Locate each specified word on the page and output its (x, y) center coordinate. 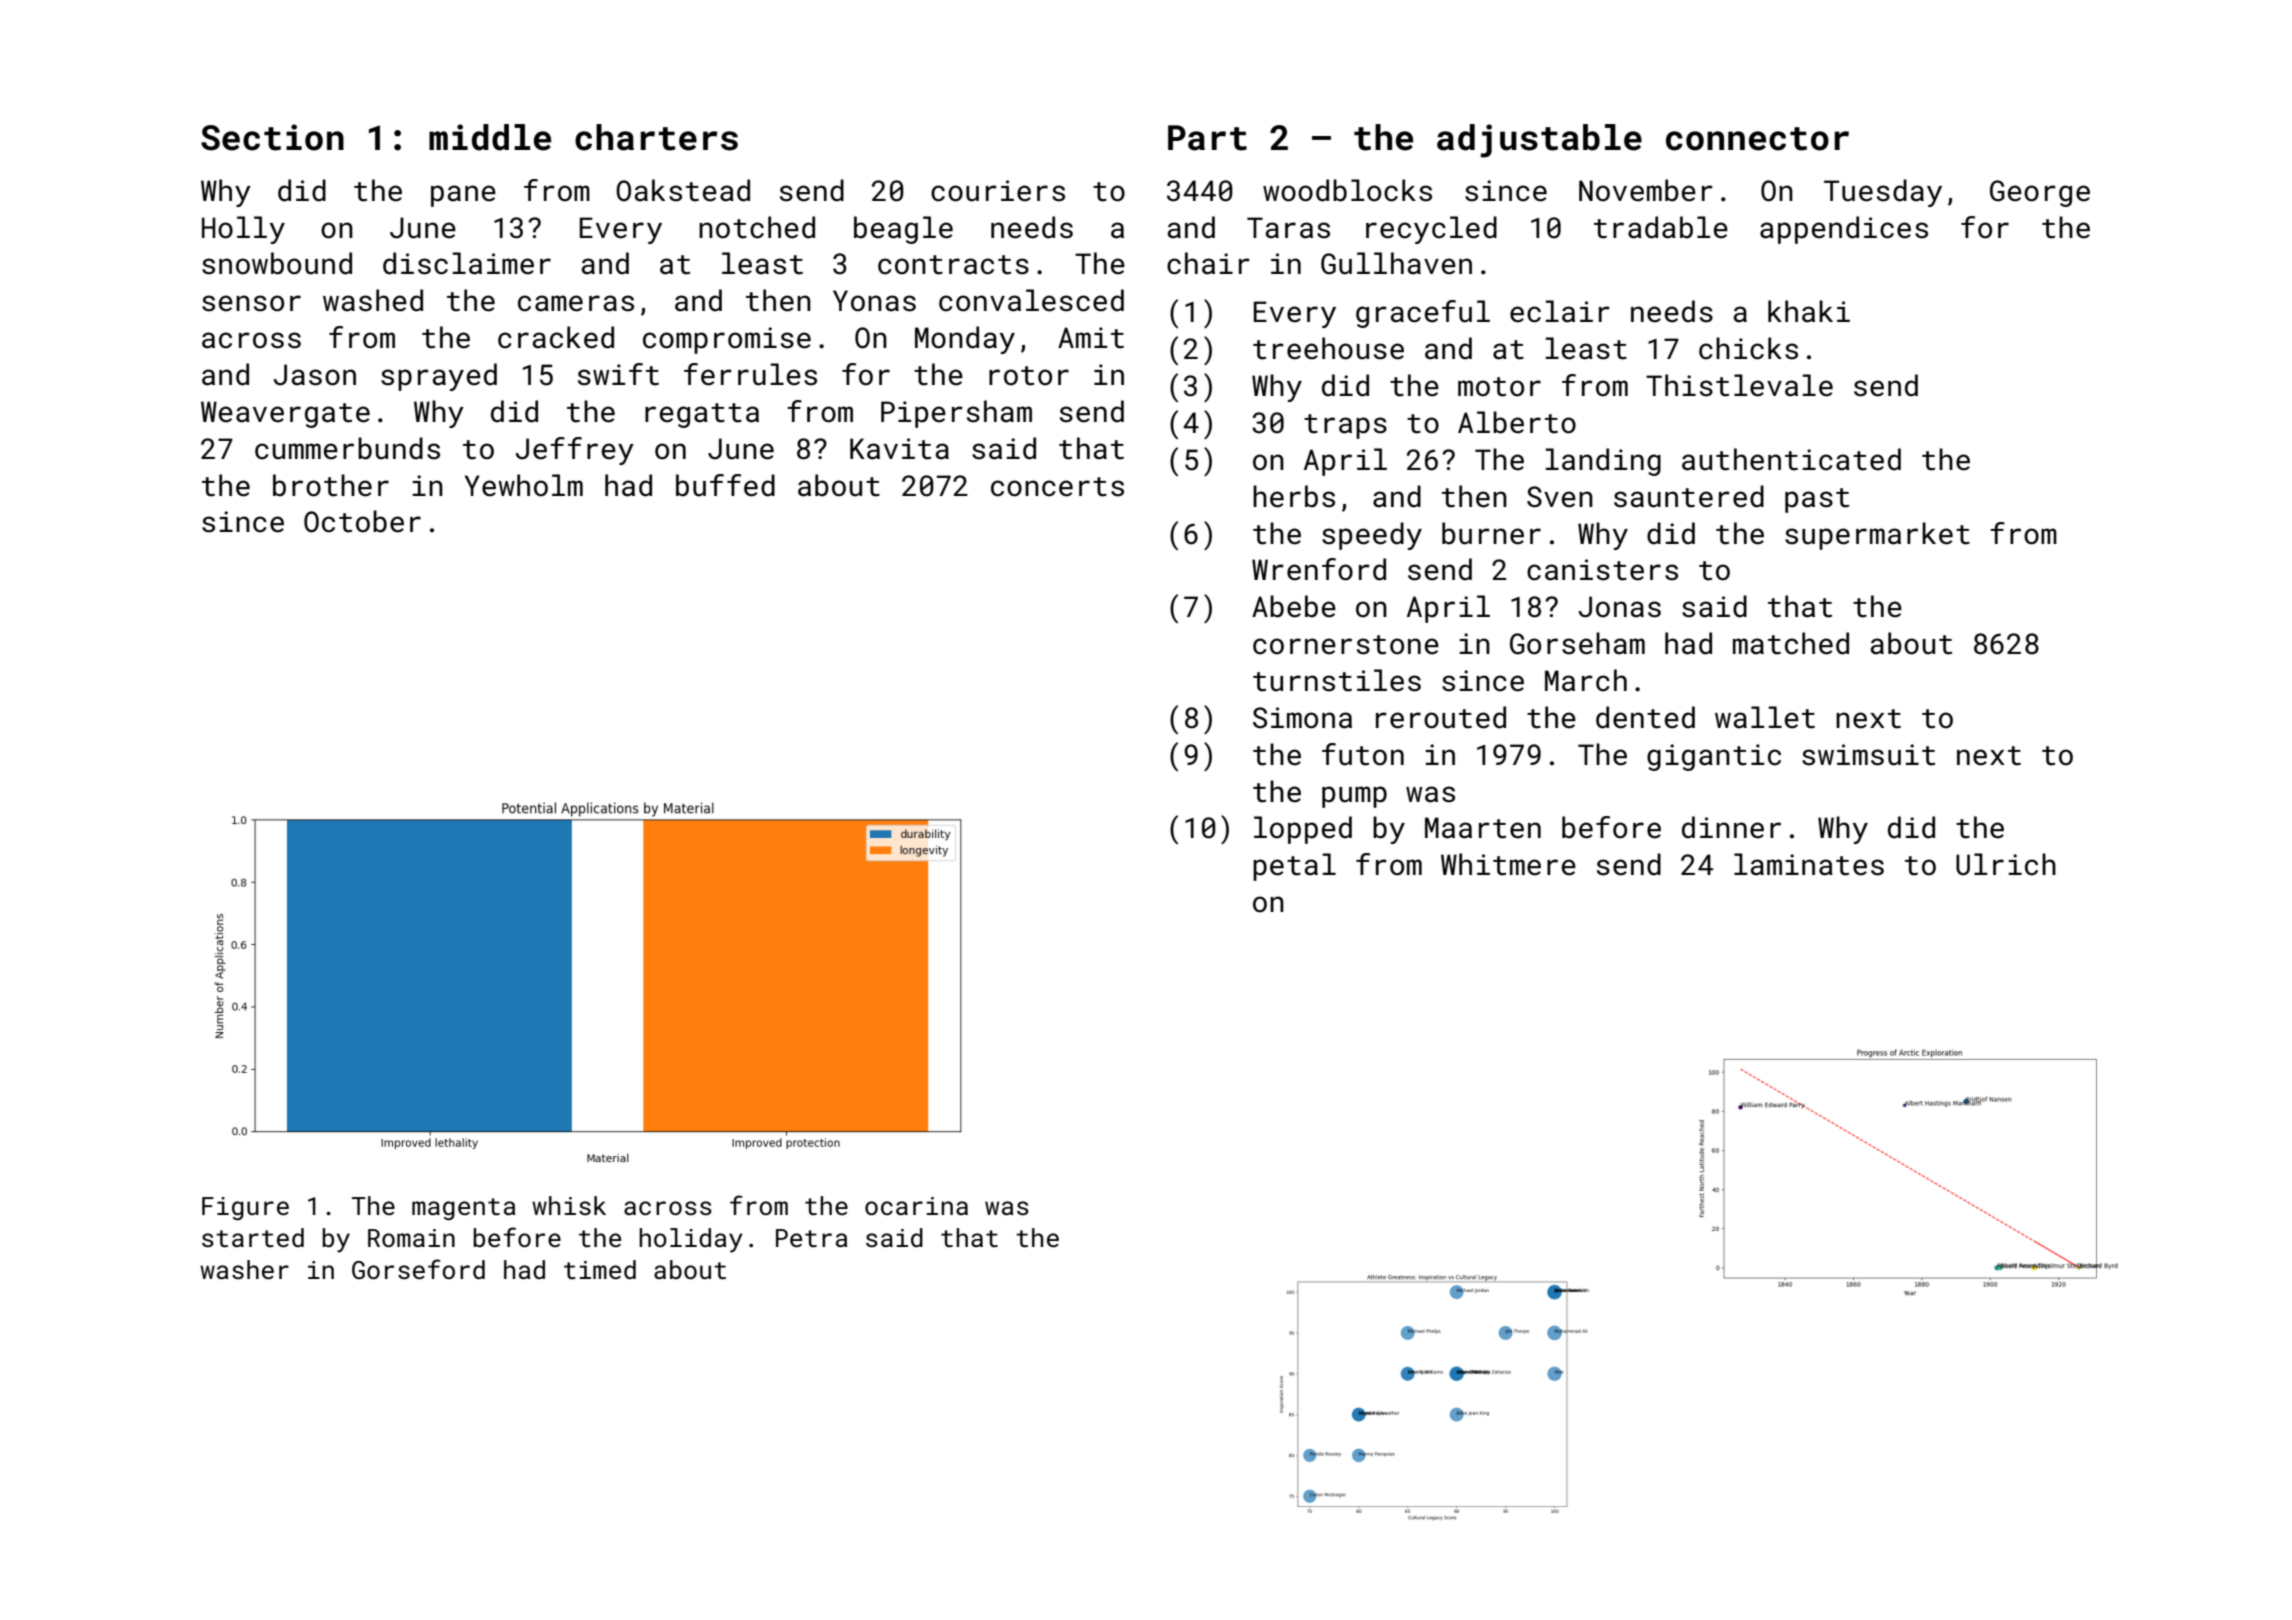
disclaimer (467, 263)
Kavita (899, 449)
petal (1294, 867)
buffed (725, 485)
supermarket (1877, 536)
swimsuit (1868, 755)
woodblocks (1347, 190)
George (2040, 193)
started (253, 1238)
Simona (1302, 718)
